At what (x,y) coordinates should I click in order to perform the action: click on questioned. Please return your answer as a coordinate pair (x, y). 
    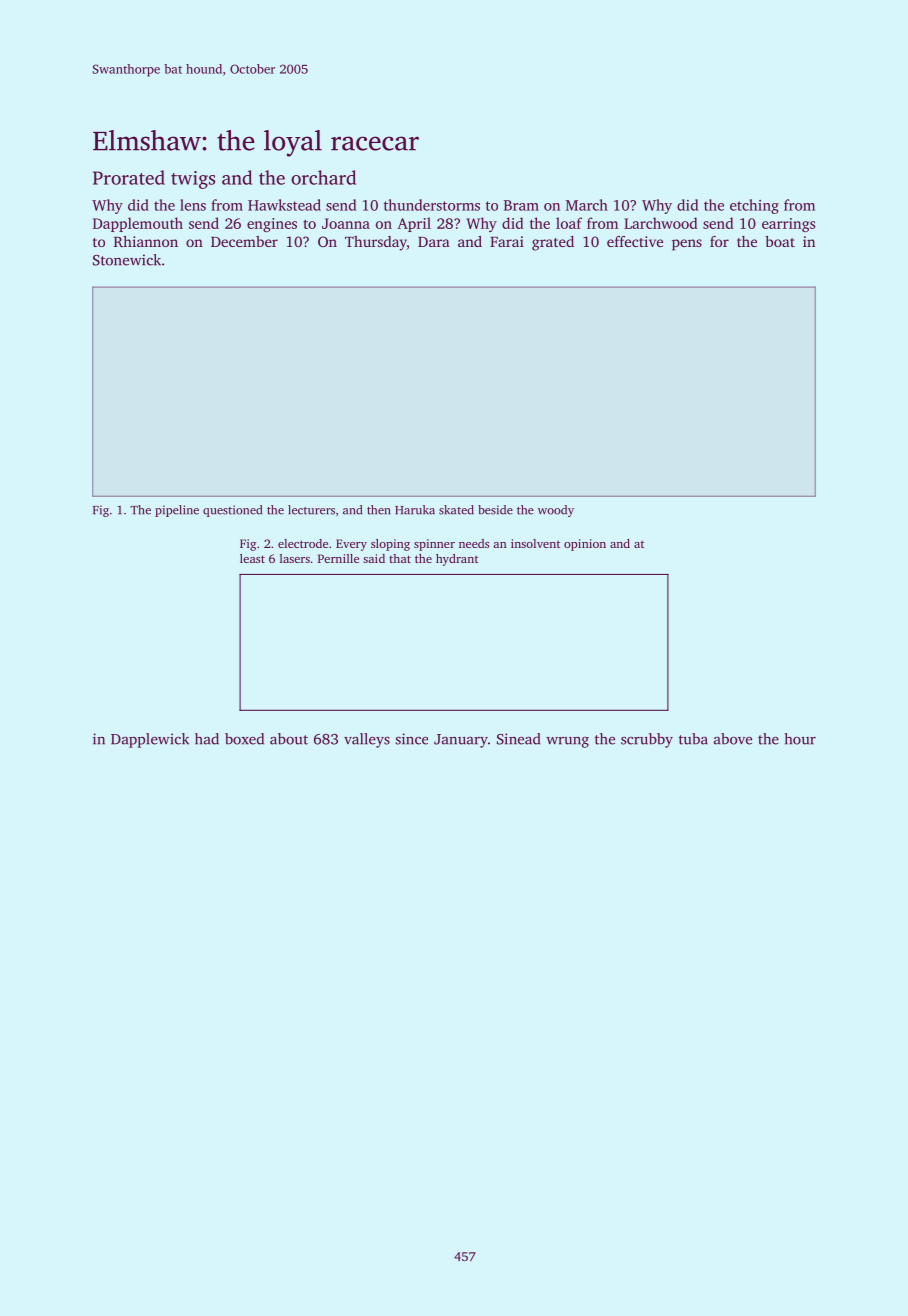
    Looking at the image, I should click on (232, 511).
